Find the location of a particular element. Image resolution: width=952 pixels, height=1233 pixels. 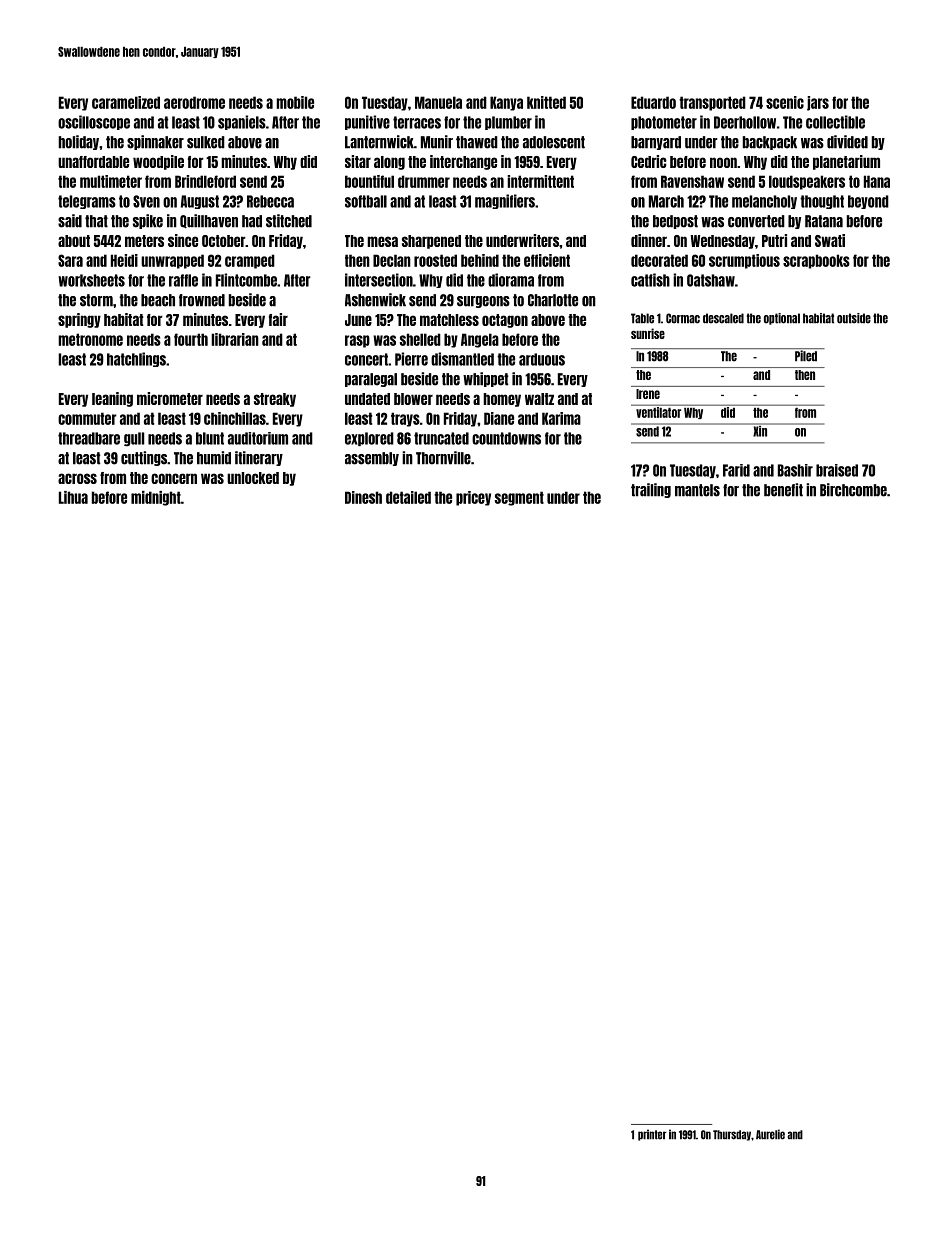

Karima is located at coordinates (561, 418).
